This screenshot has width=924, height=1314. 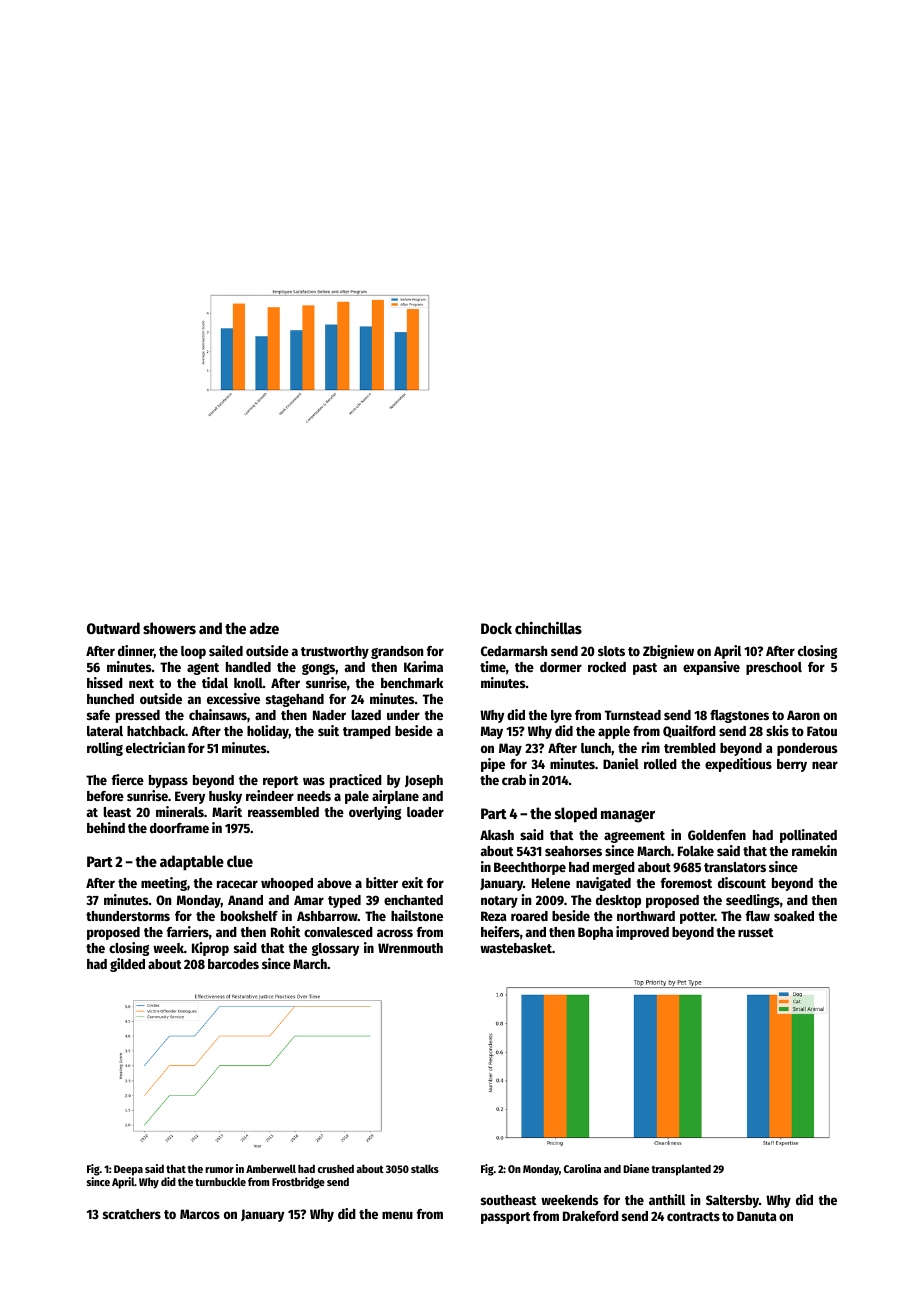 What do you see at coordinates (825, 765) in the screenshot?
I see `near` at bounding box center [825, 765].
